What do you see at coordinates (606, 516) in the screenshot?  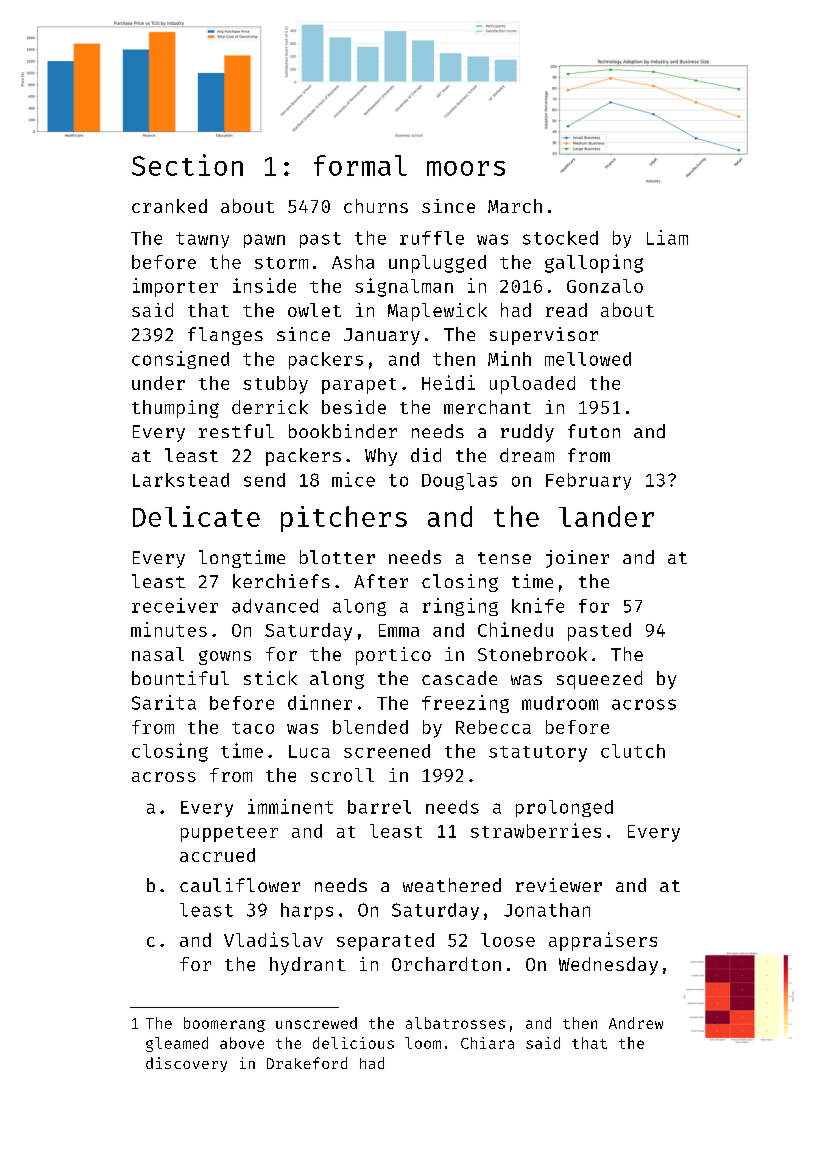 I see `lander` at bounding box center [606, 516].
